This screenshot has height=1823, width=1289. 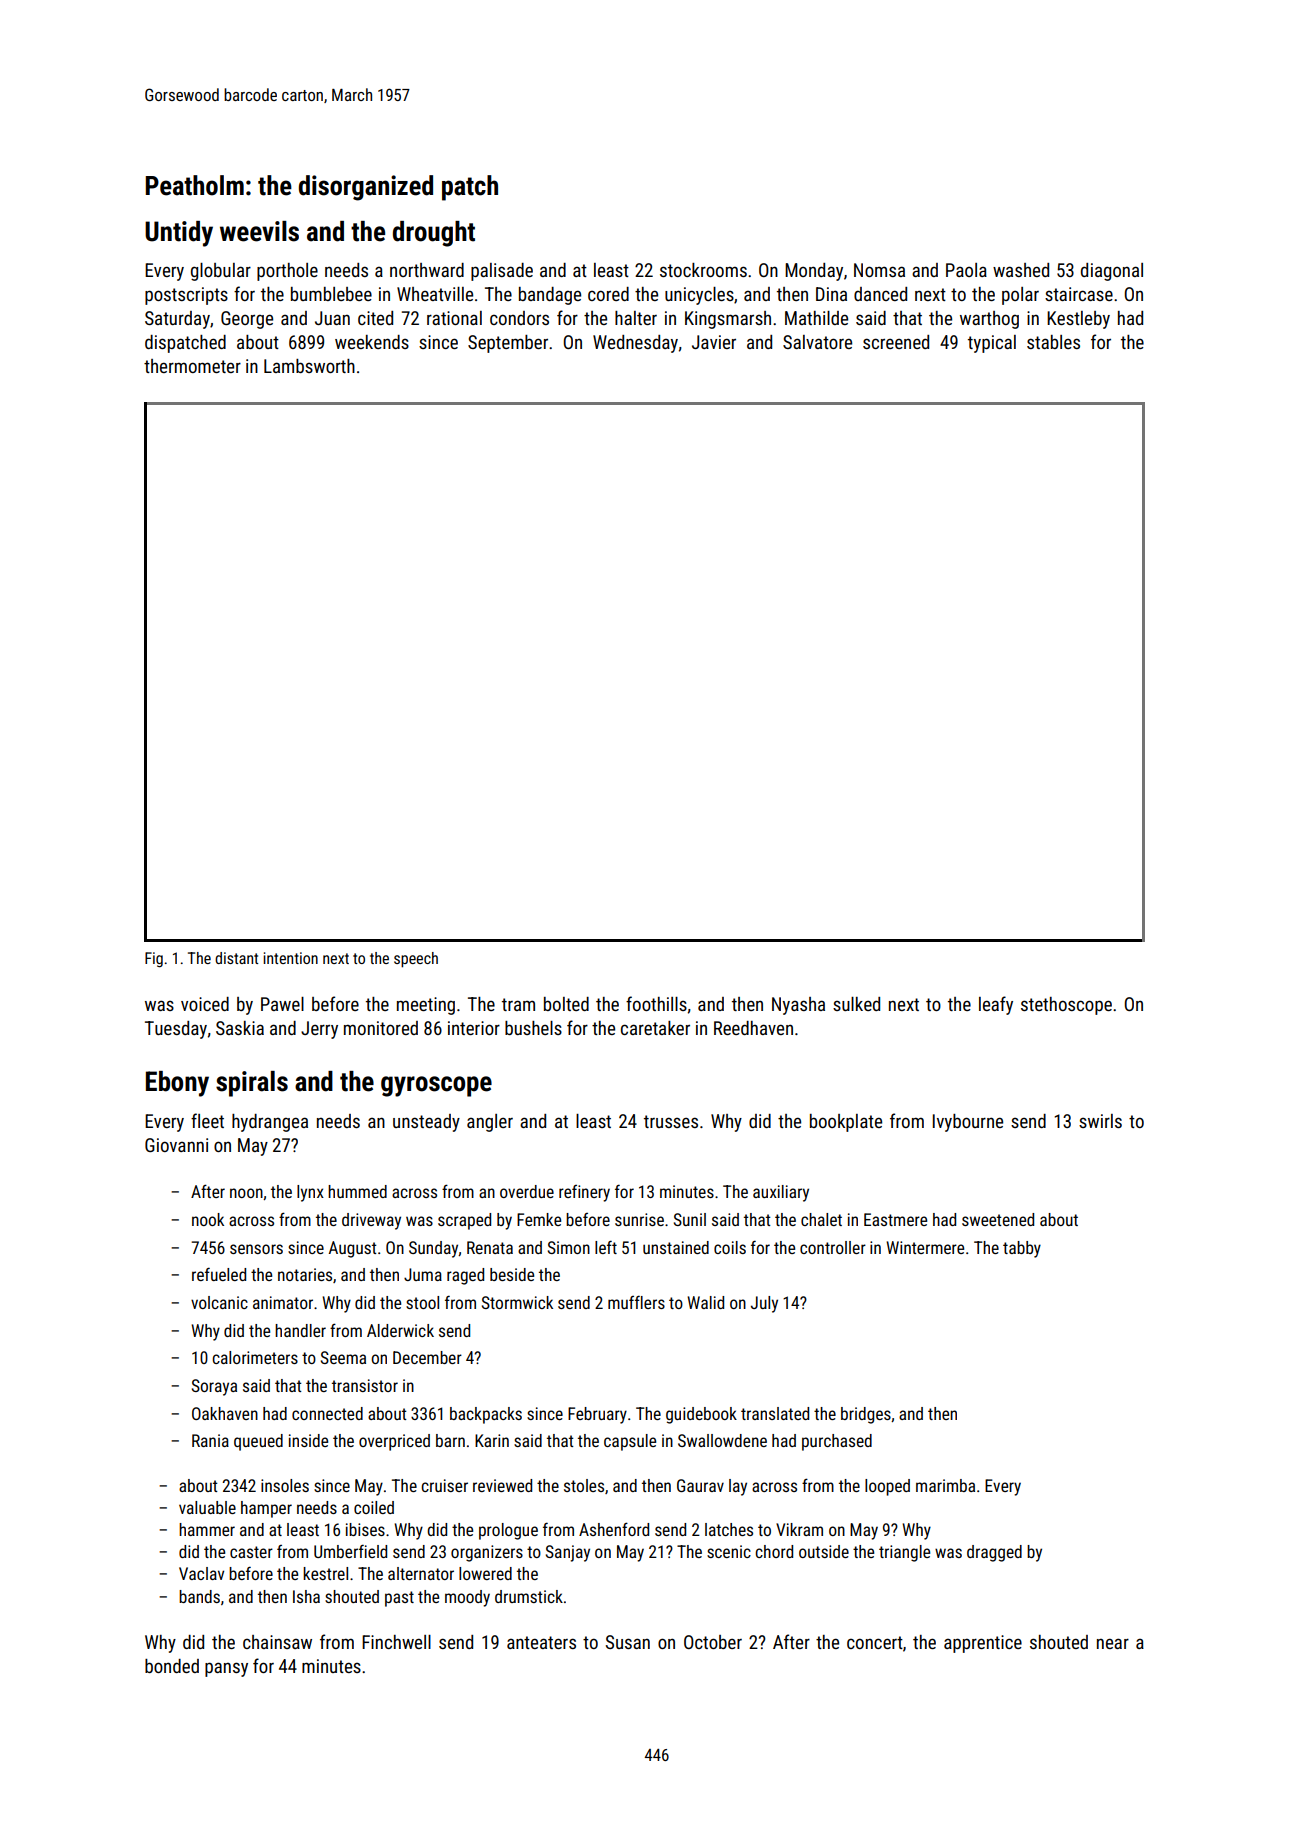 What do you see at coordinates (490, 1123) in the screenshot?
I see `angler` at bounding box center [490, 1123].
